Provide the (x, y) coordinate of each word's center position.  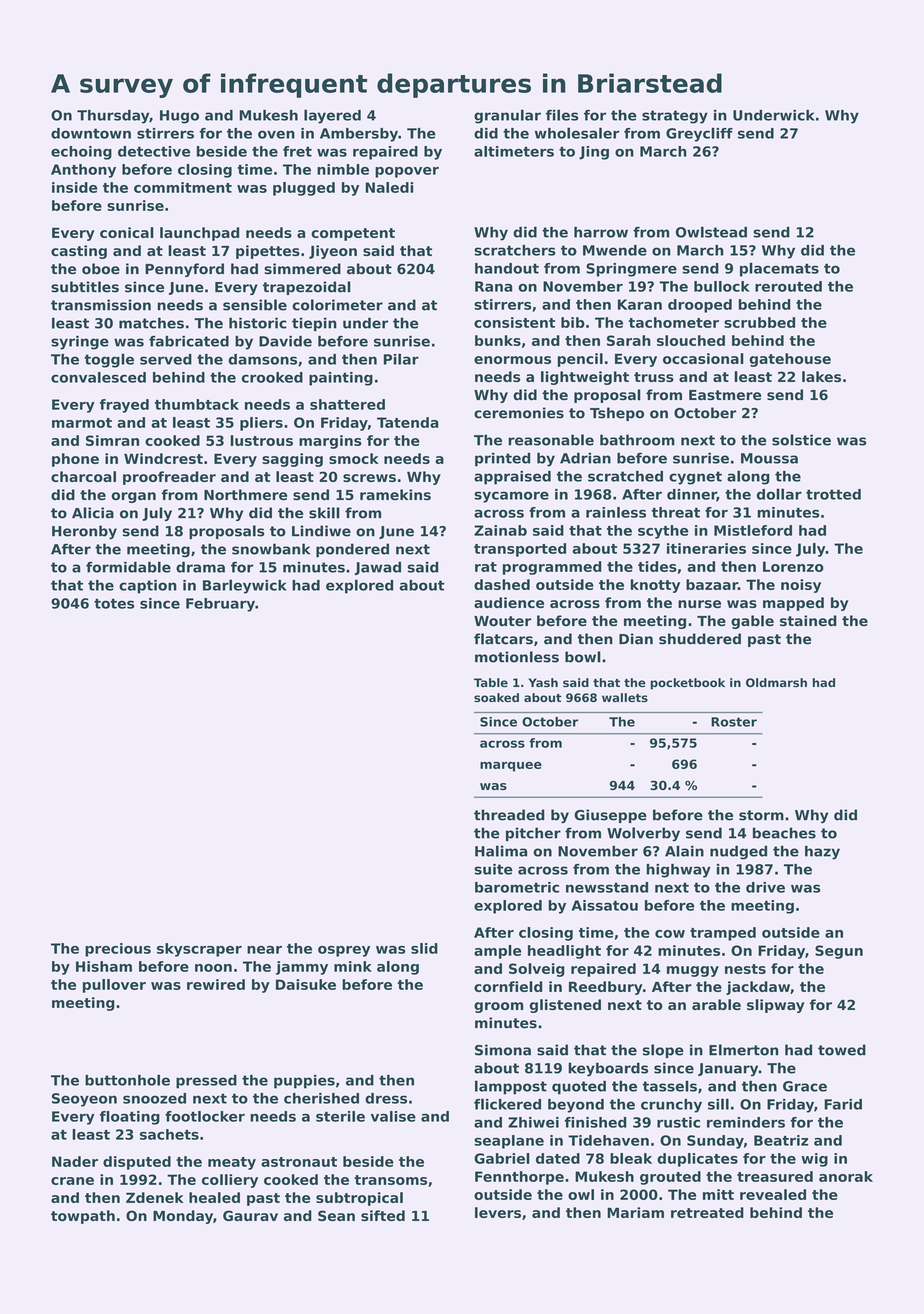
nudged (738, 852)
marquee (511, 767)
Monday (183, 1217)
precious (118, 950)
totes (114, 603)
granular (507, 116)
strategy (675, 117)
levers (498, 1212)
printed (502, 460)
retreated (707, 1212)
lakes (821, 376)
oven (276, 134)
